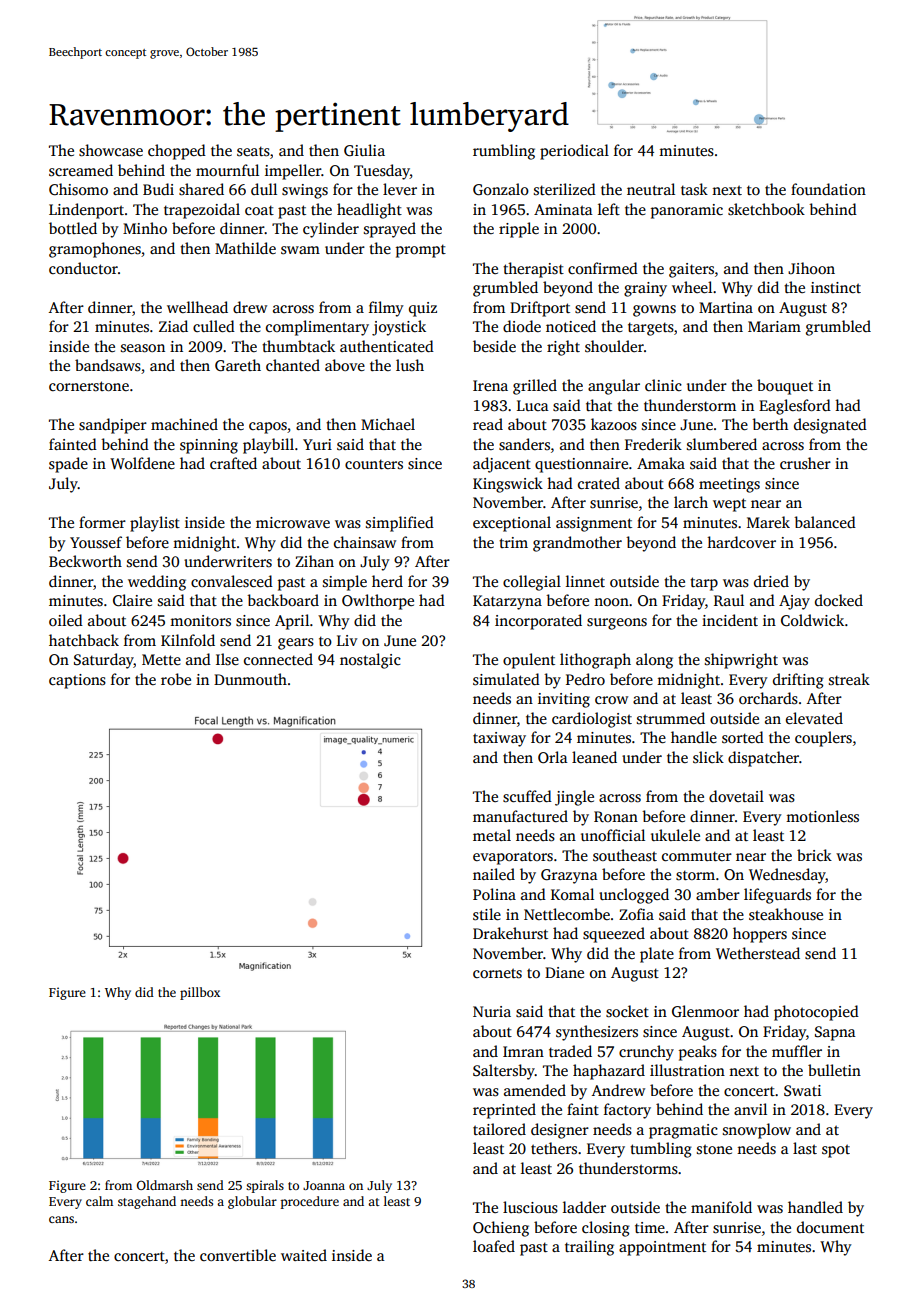 The height and width of the image is (1308, 924). What do you see at coordinates (768, 522) in the image?
I see `Marek` at bounding box center [768, 522].
